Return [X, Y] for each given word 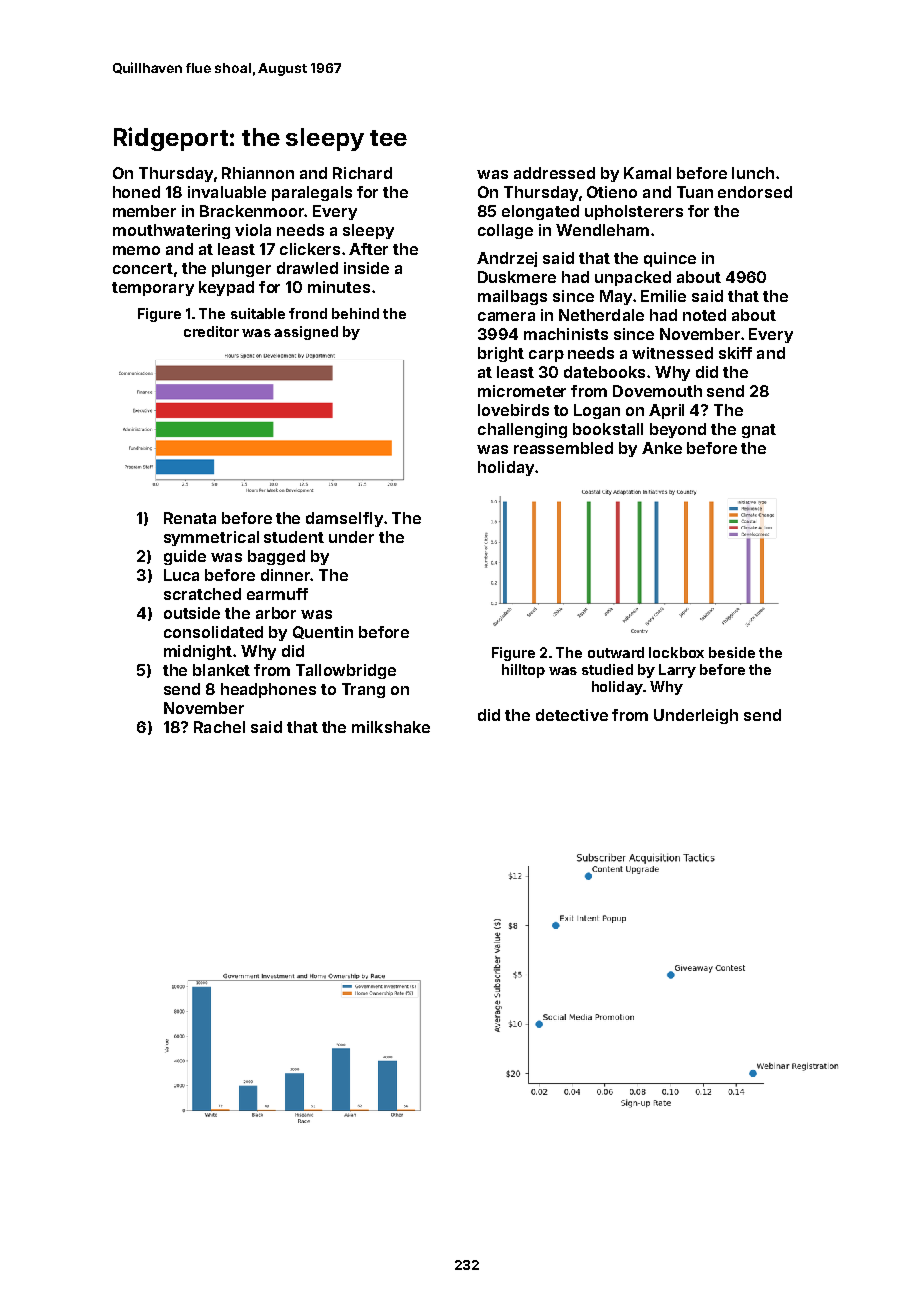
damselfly [344, 519]
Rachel [219, 727]
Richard [362, 173]
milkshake [391, 727]
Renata [190, 518]
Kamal [647, 173]
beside [732, 652]
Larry [677, 671]
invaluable [227, 192]
